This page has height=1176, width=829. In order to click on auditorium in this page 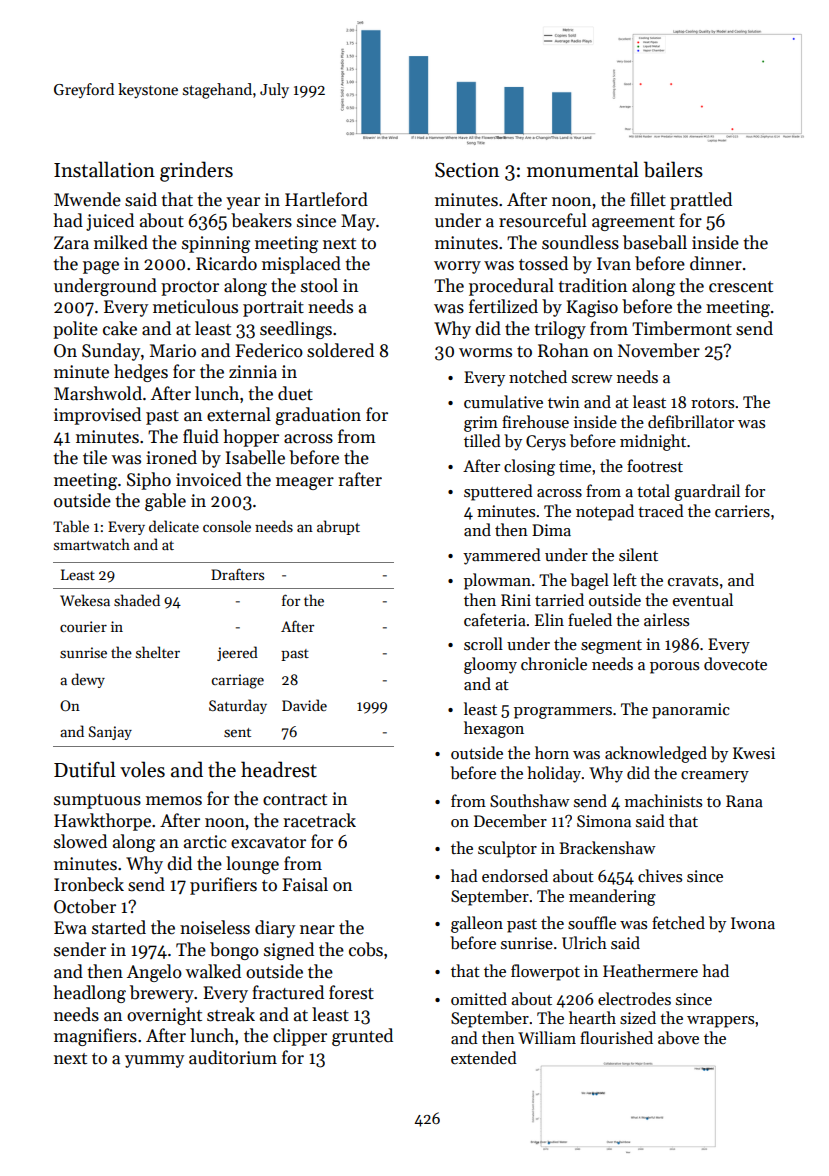, I will do `click(233, 1057)`.
